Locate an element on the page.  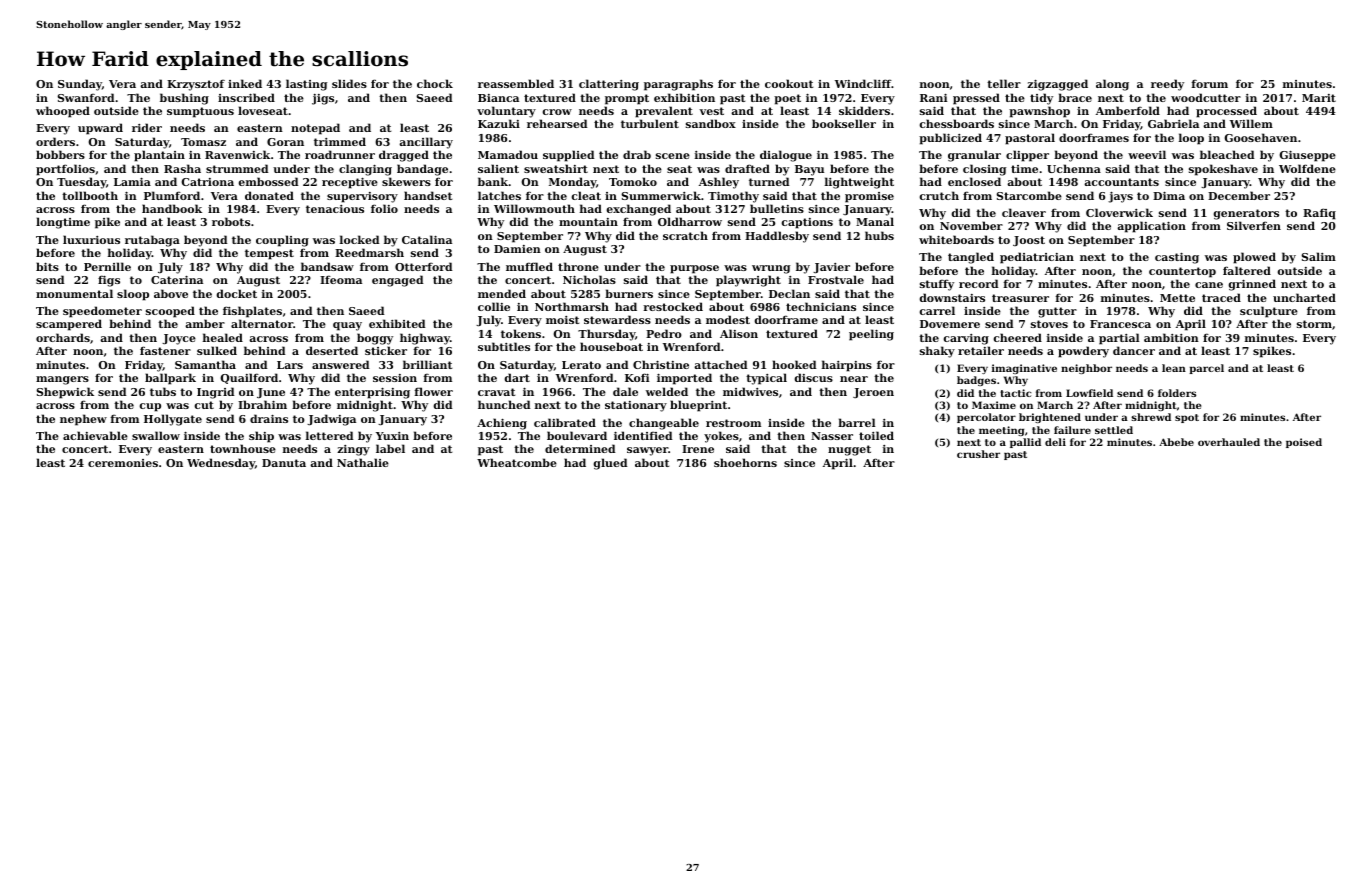
ceremonies is located at coordinates (123, 463).
